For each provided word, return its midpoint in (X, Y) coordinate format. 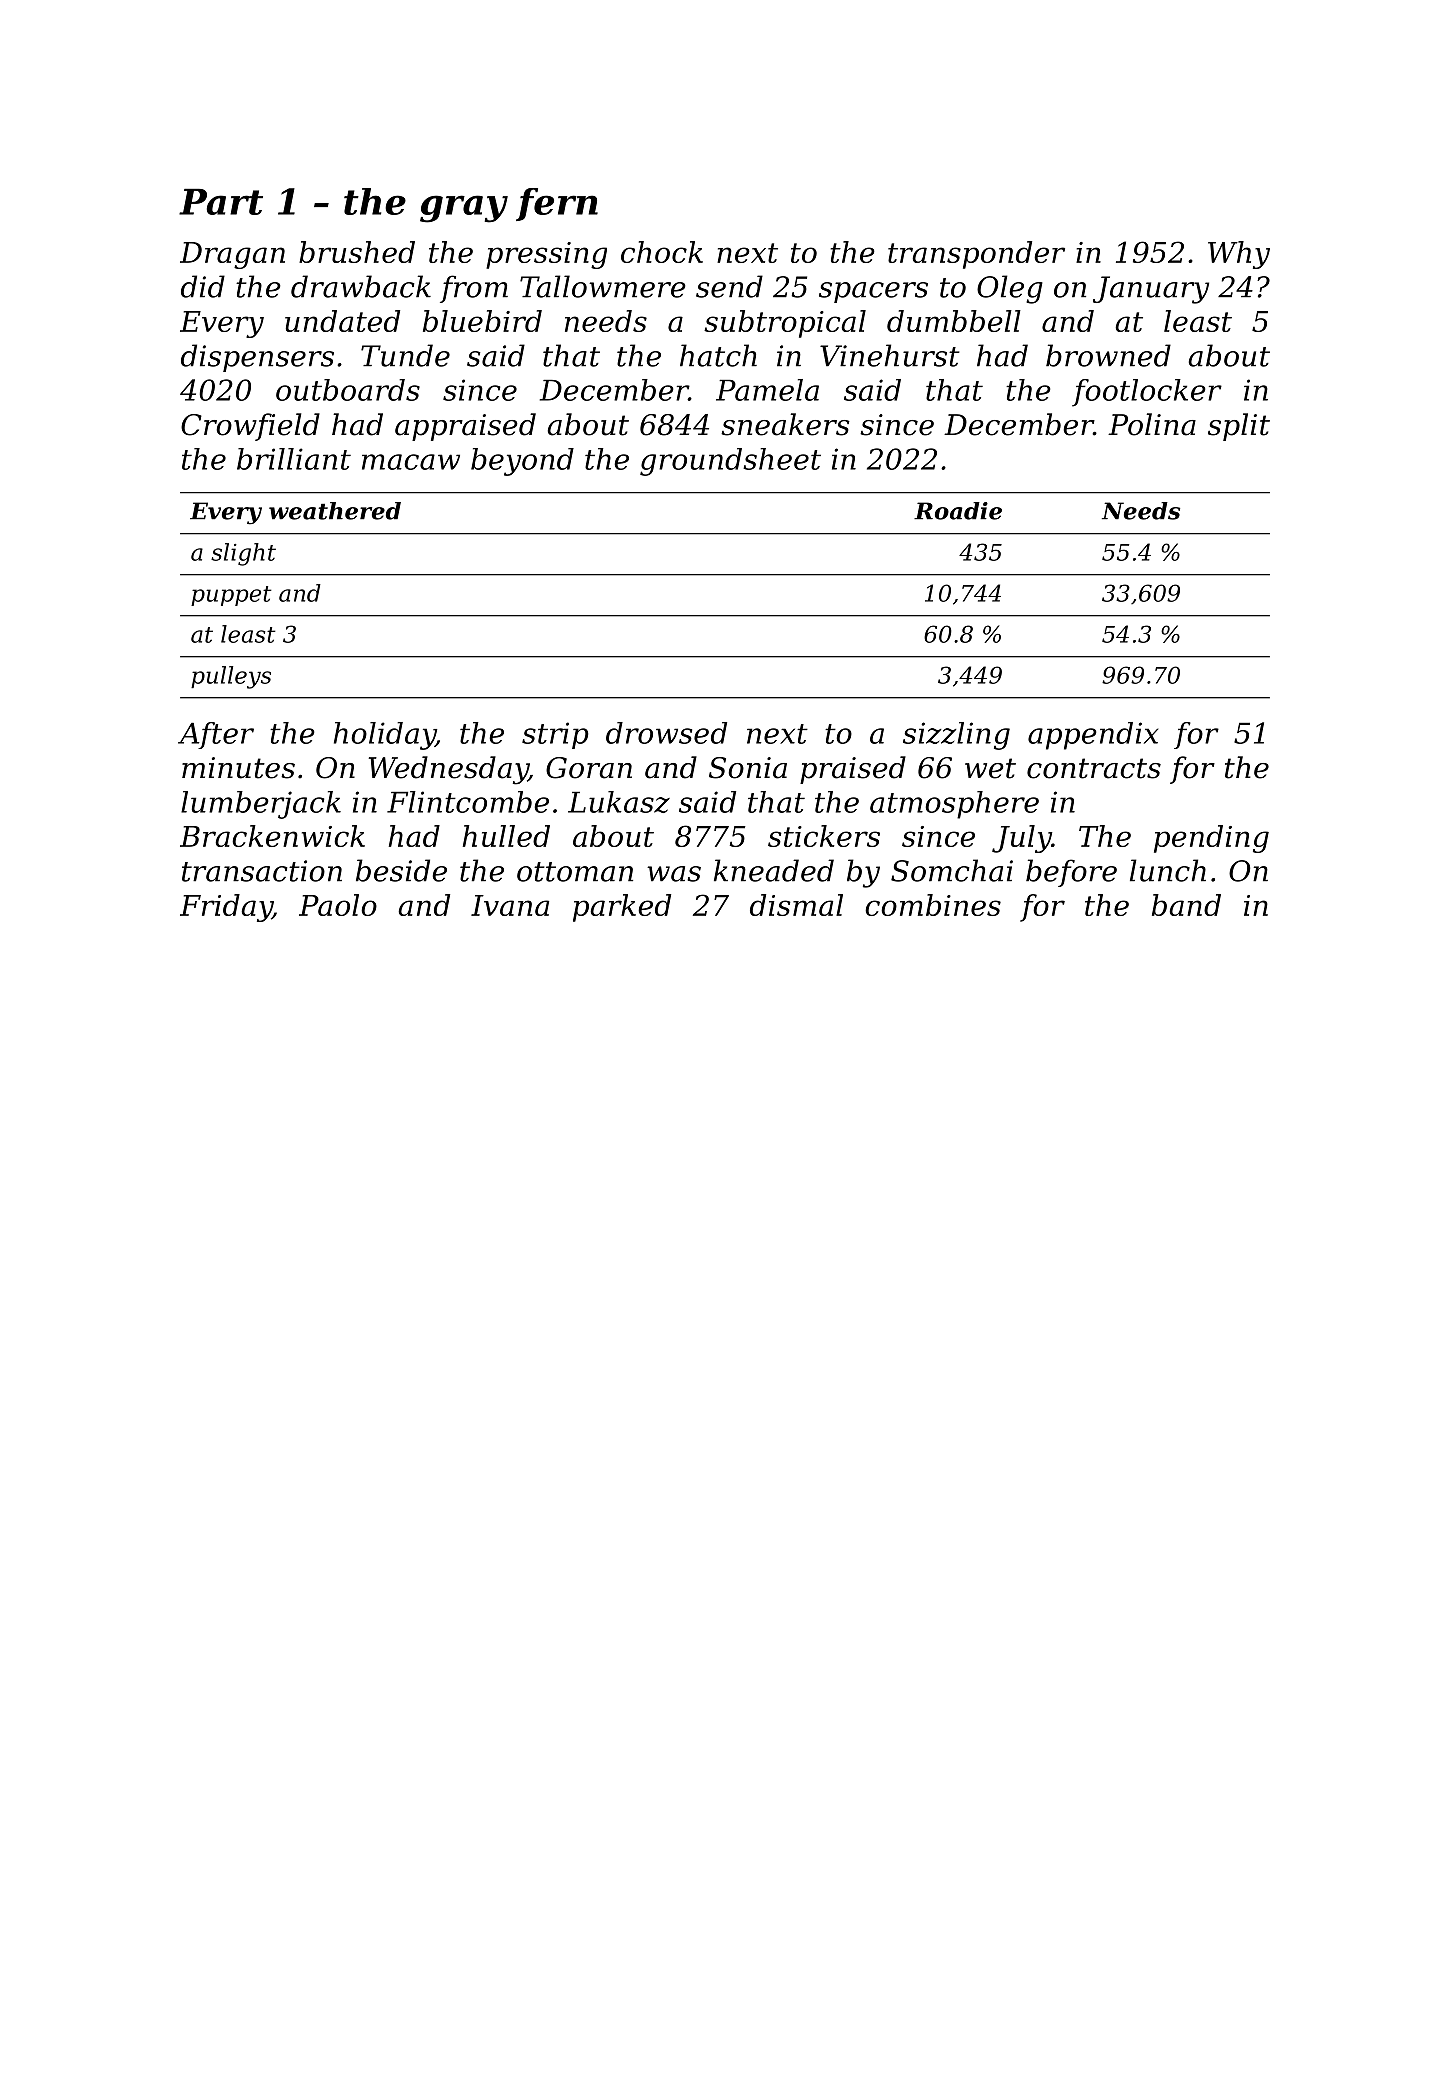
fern (557, 204)
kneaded (774, 870)
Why (1239, 255)
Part (221, 201)
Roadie (958, 511)
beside (401, 870)
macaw (411, 462)
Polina (1152, 424)
